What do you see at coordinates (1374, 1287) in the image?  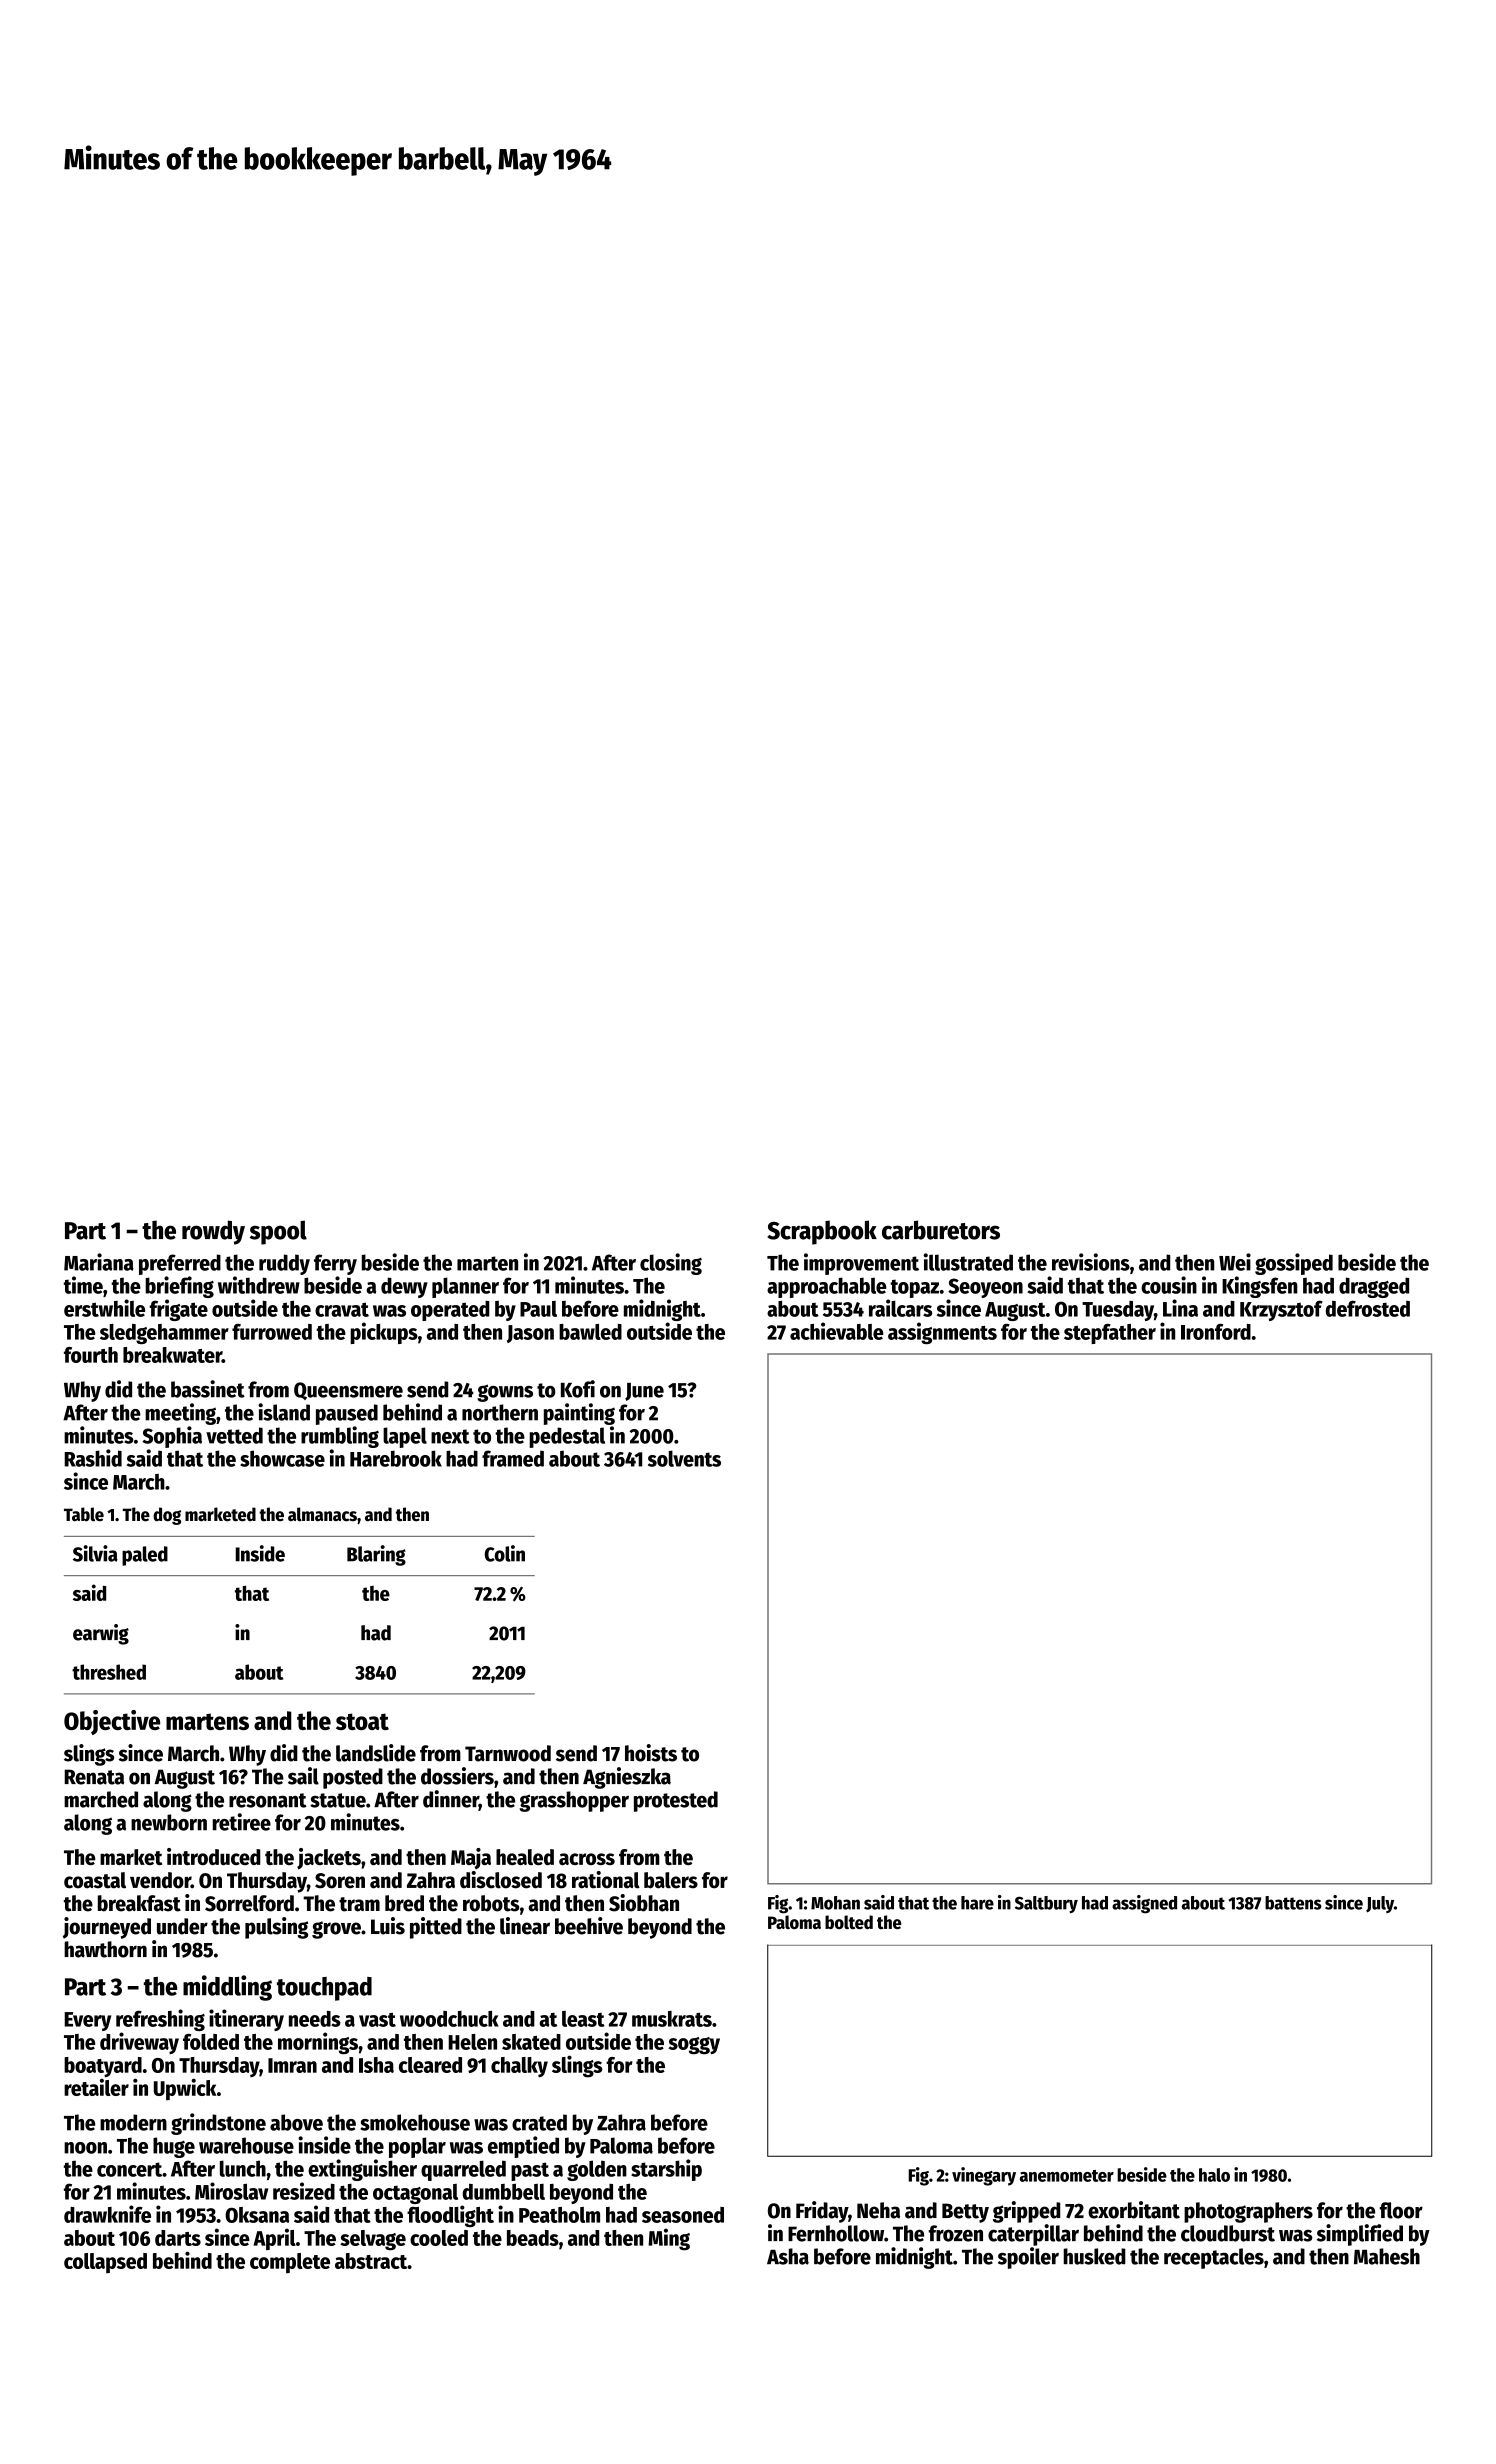 I see `dragged` at bounding box center [1374, 1287].
